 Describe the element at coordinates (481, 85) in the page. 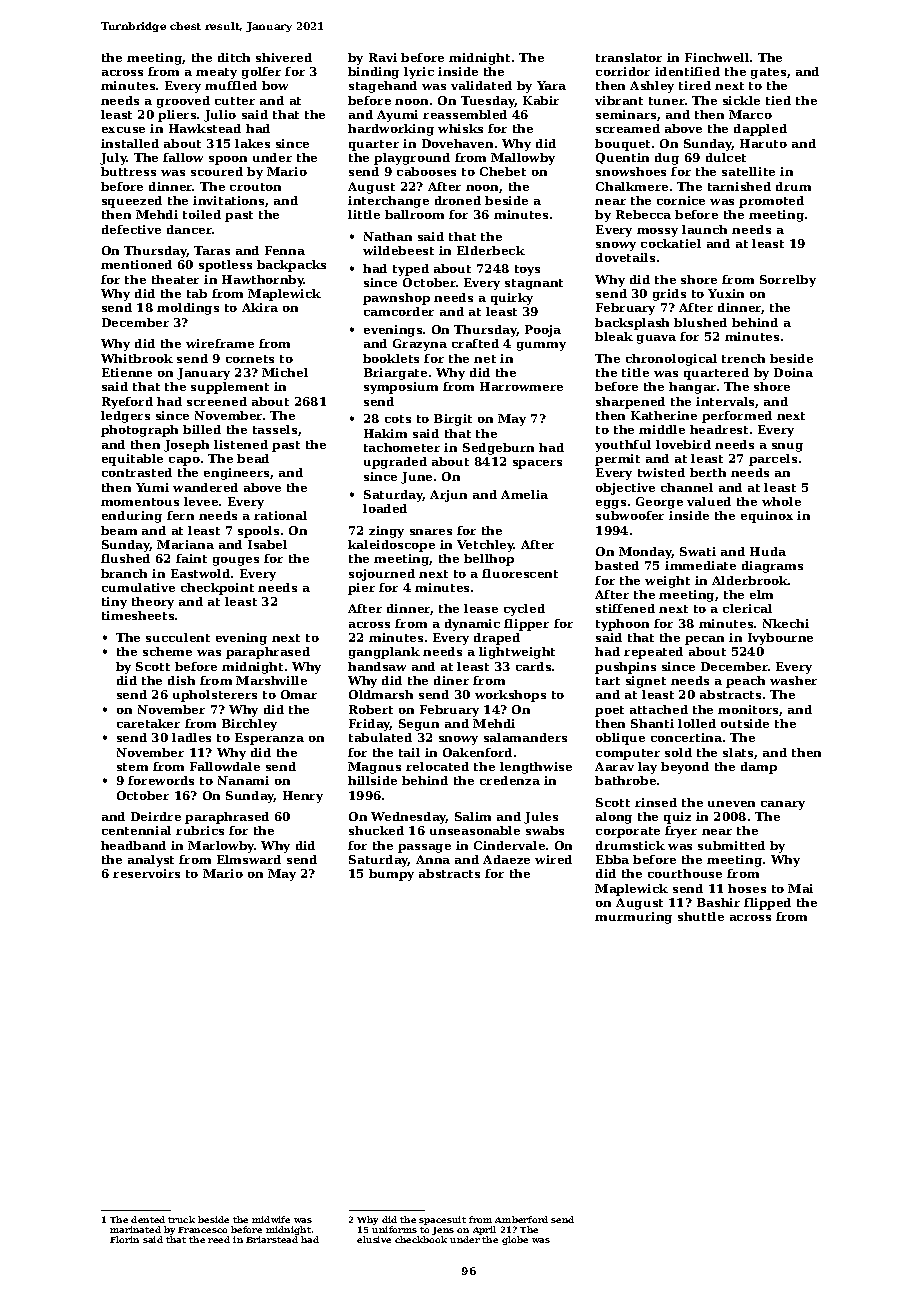

I see `validated` at that location.
